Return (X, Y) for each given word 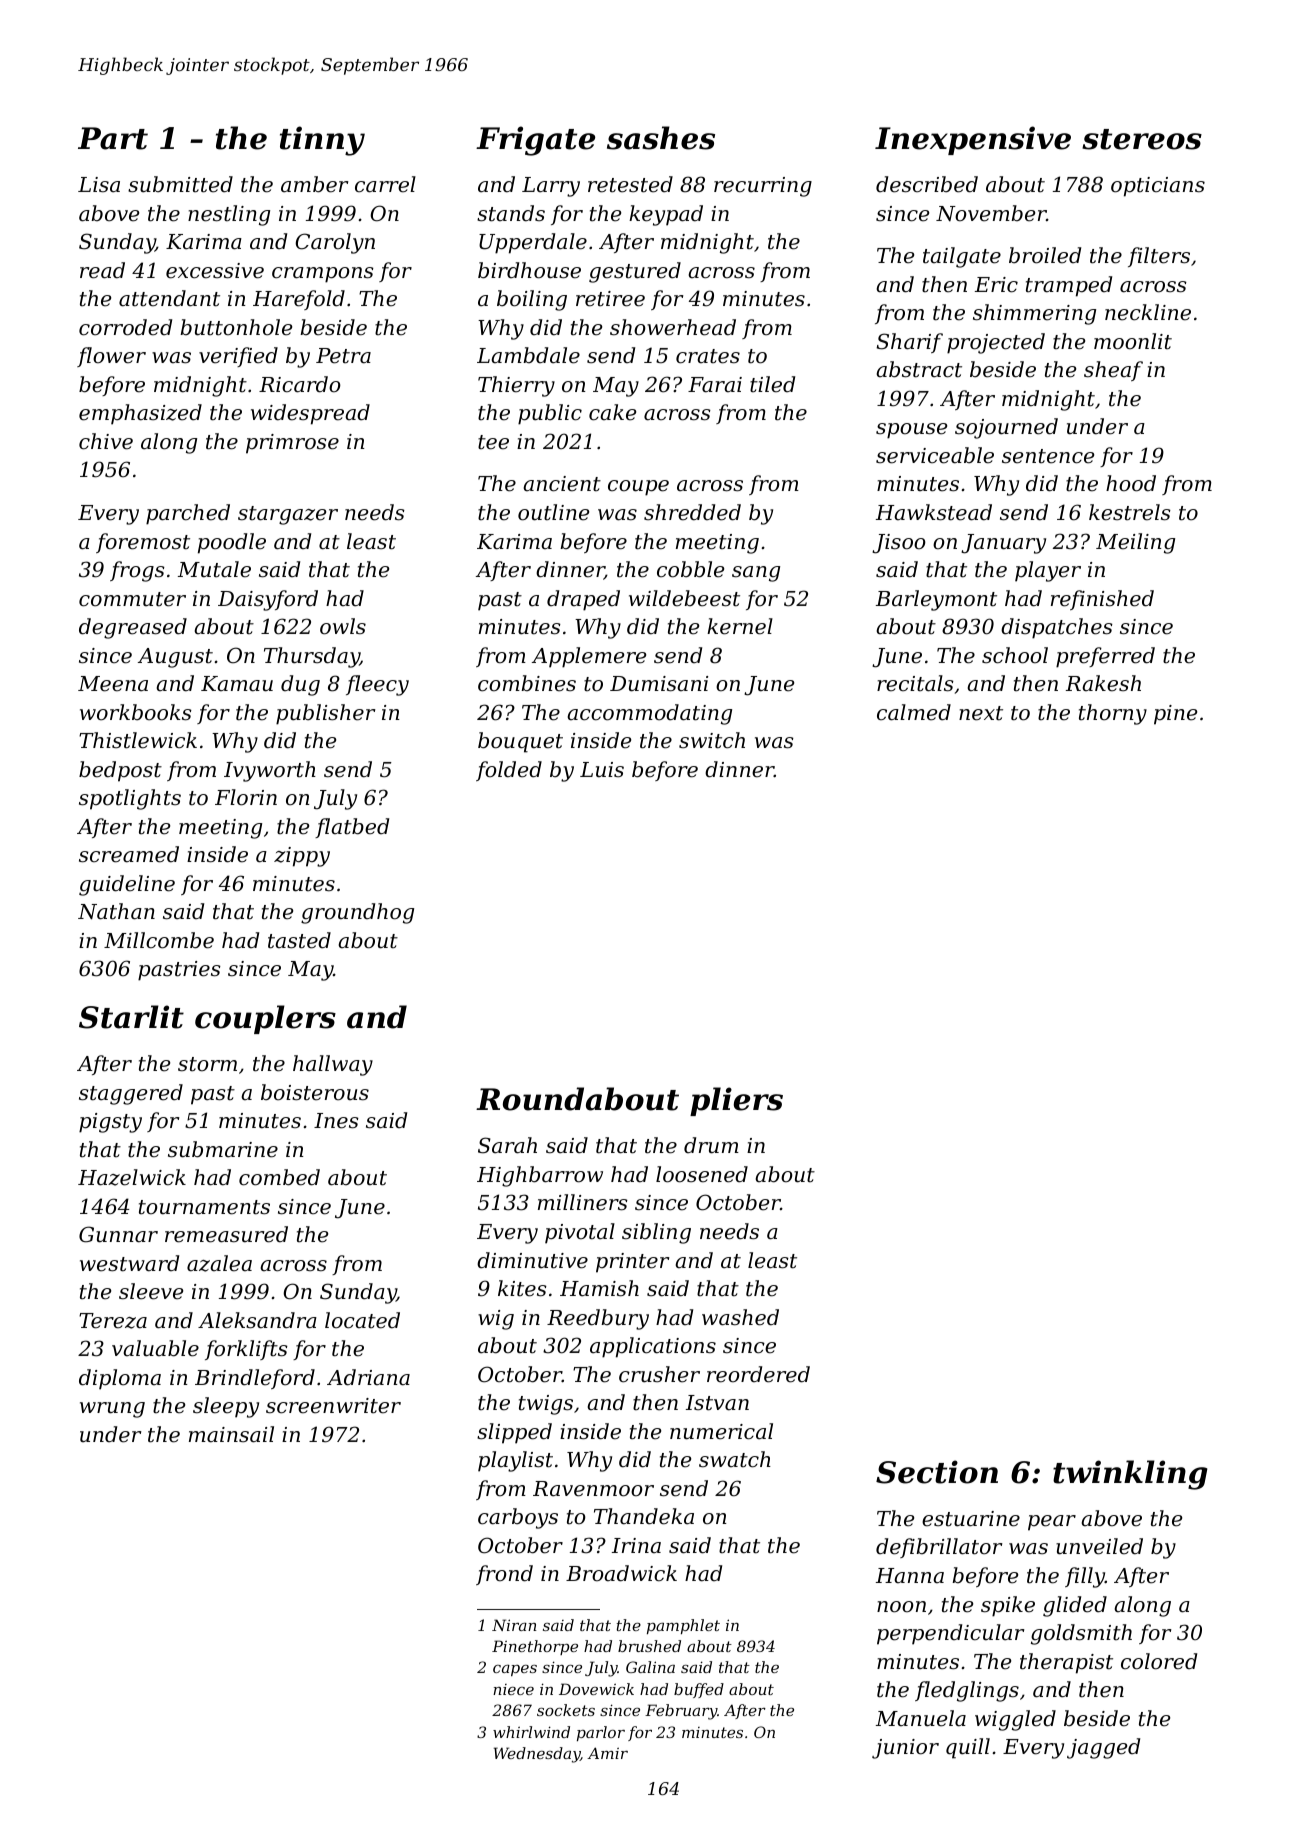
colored (1159, 1661)
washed (740, 1317)
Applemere (589, 657)
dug (300, 685)
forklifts (246, 1350)
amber (315, 184)
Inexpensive (973, 140)
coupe (638, 488)
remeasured (226, 1234)
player (1048, 571)
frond (504, 1575)
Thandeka (644, 1516)
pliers (736, 1101)
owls (343, 626)
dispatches (1057, 628)
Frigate (535, 141)
